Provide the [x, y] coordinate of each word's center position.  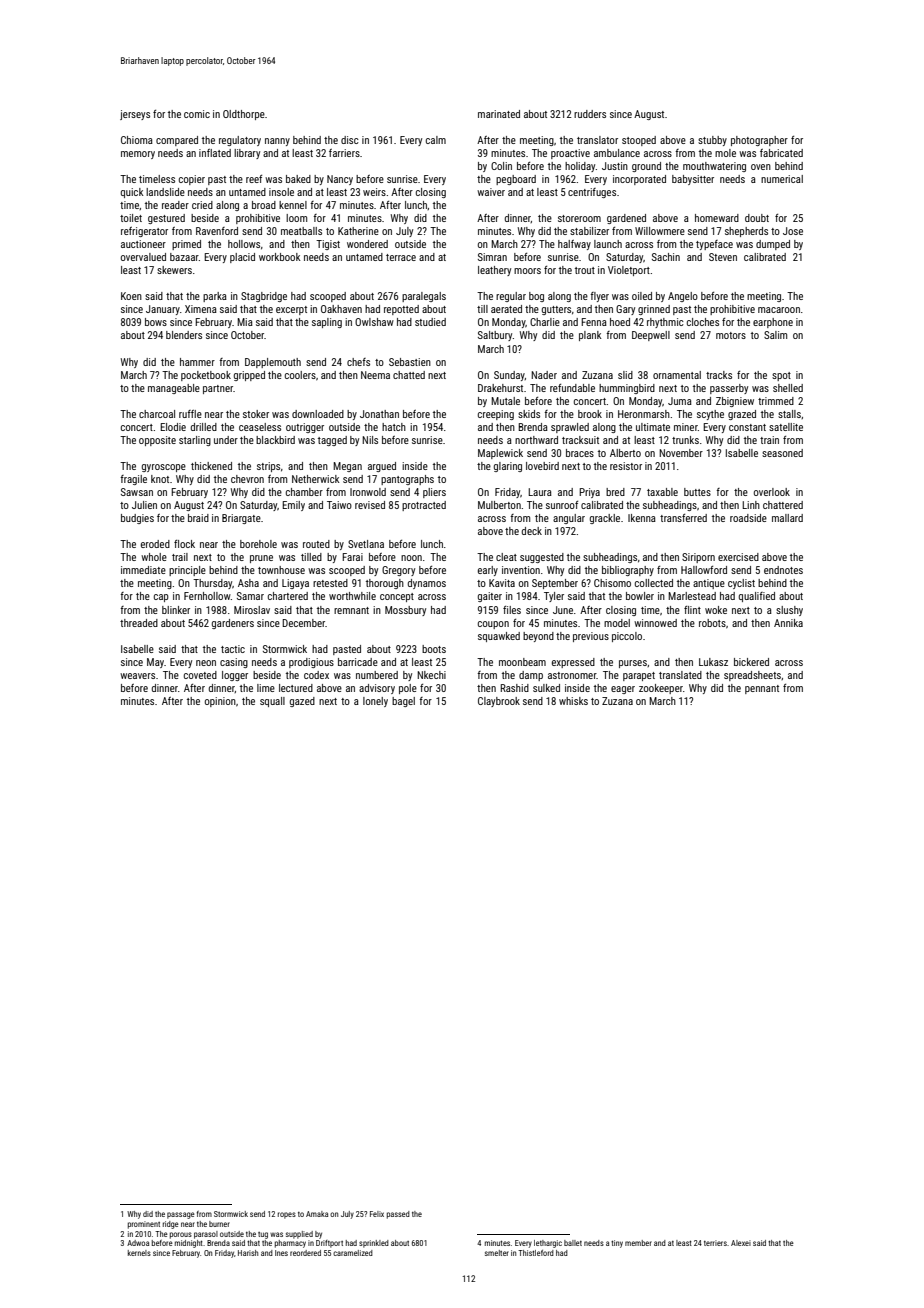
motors [731, 335]
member [638, 1243]
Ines [281, 1253]
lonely [375, 702]
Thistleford [536, 1253]
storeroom [579, 218]
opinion [220, 702]
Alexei [741, 1243]
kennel [293, 205]
